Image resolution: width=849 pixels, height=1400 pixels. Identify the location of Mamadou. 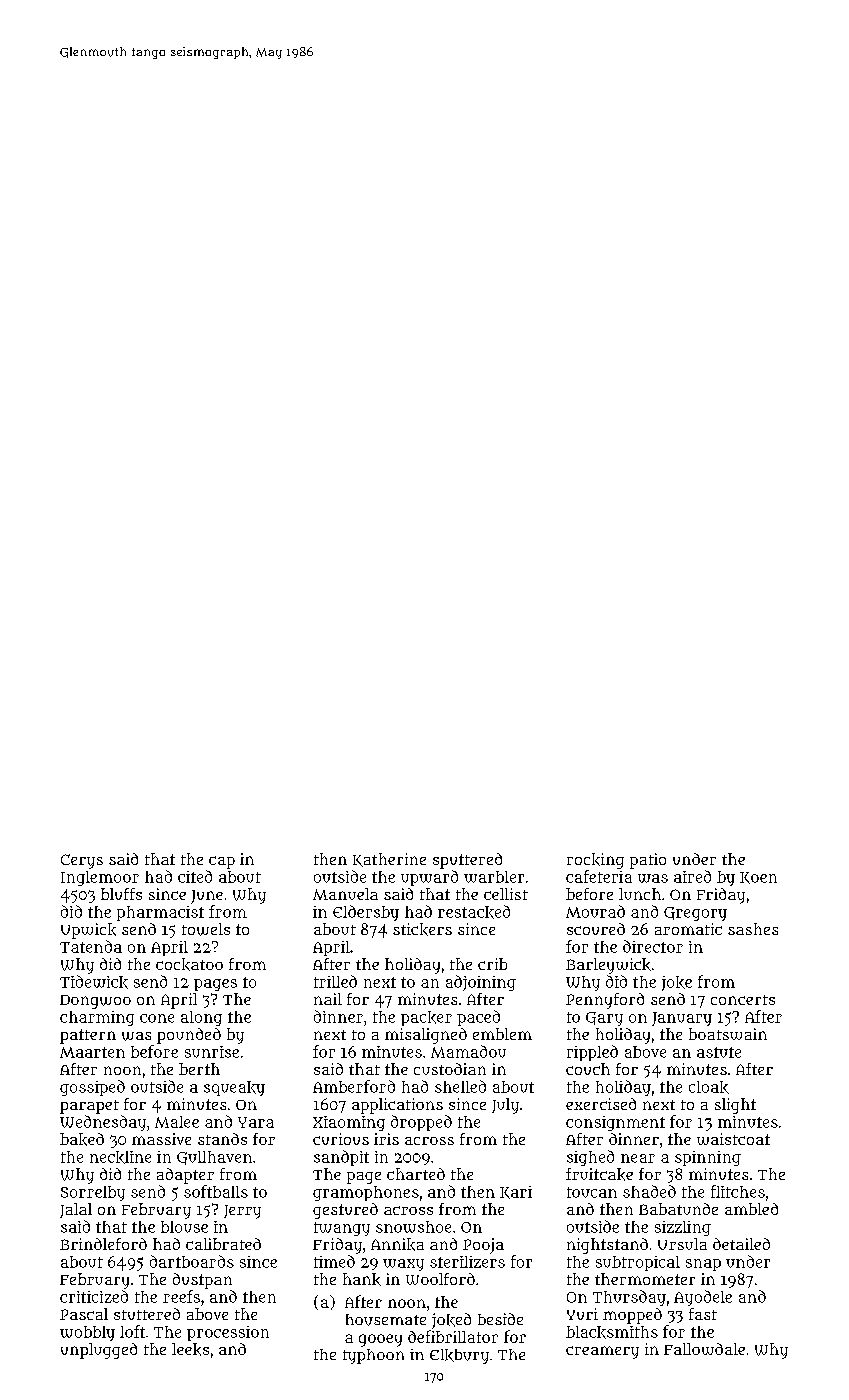
(468, 1051).
